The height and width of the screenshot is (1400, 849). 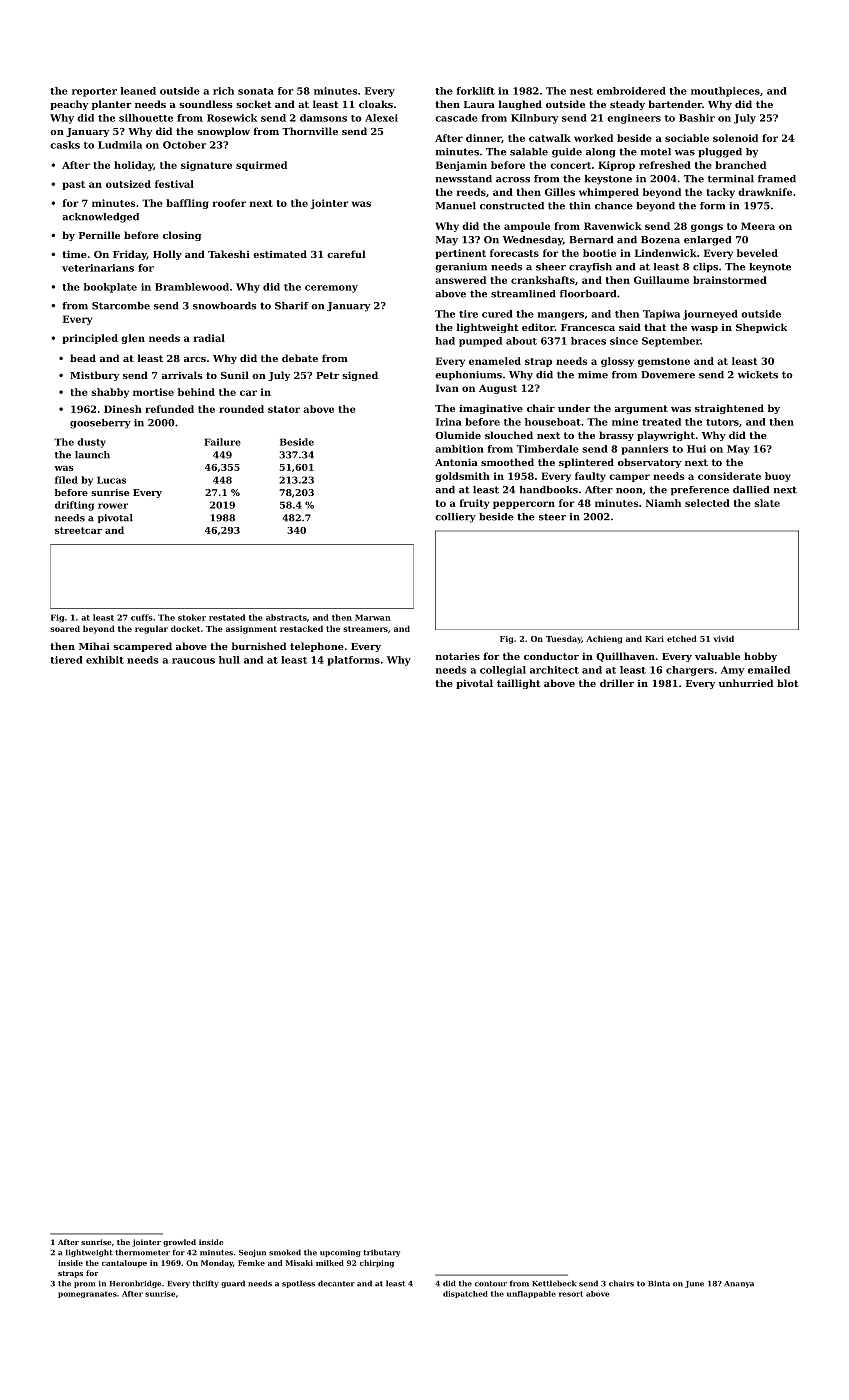 What do you see at coordinates (142, 1252) in the screenshot?
I see `thermometer` at bounding box center [142, 1252].
